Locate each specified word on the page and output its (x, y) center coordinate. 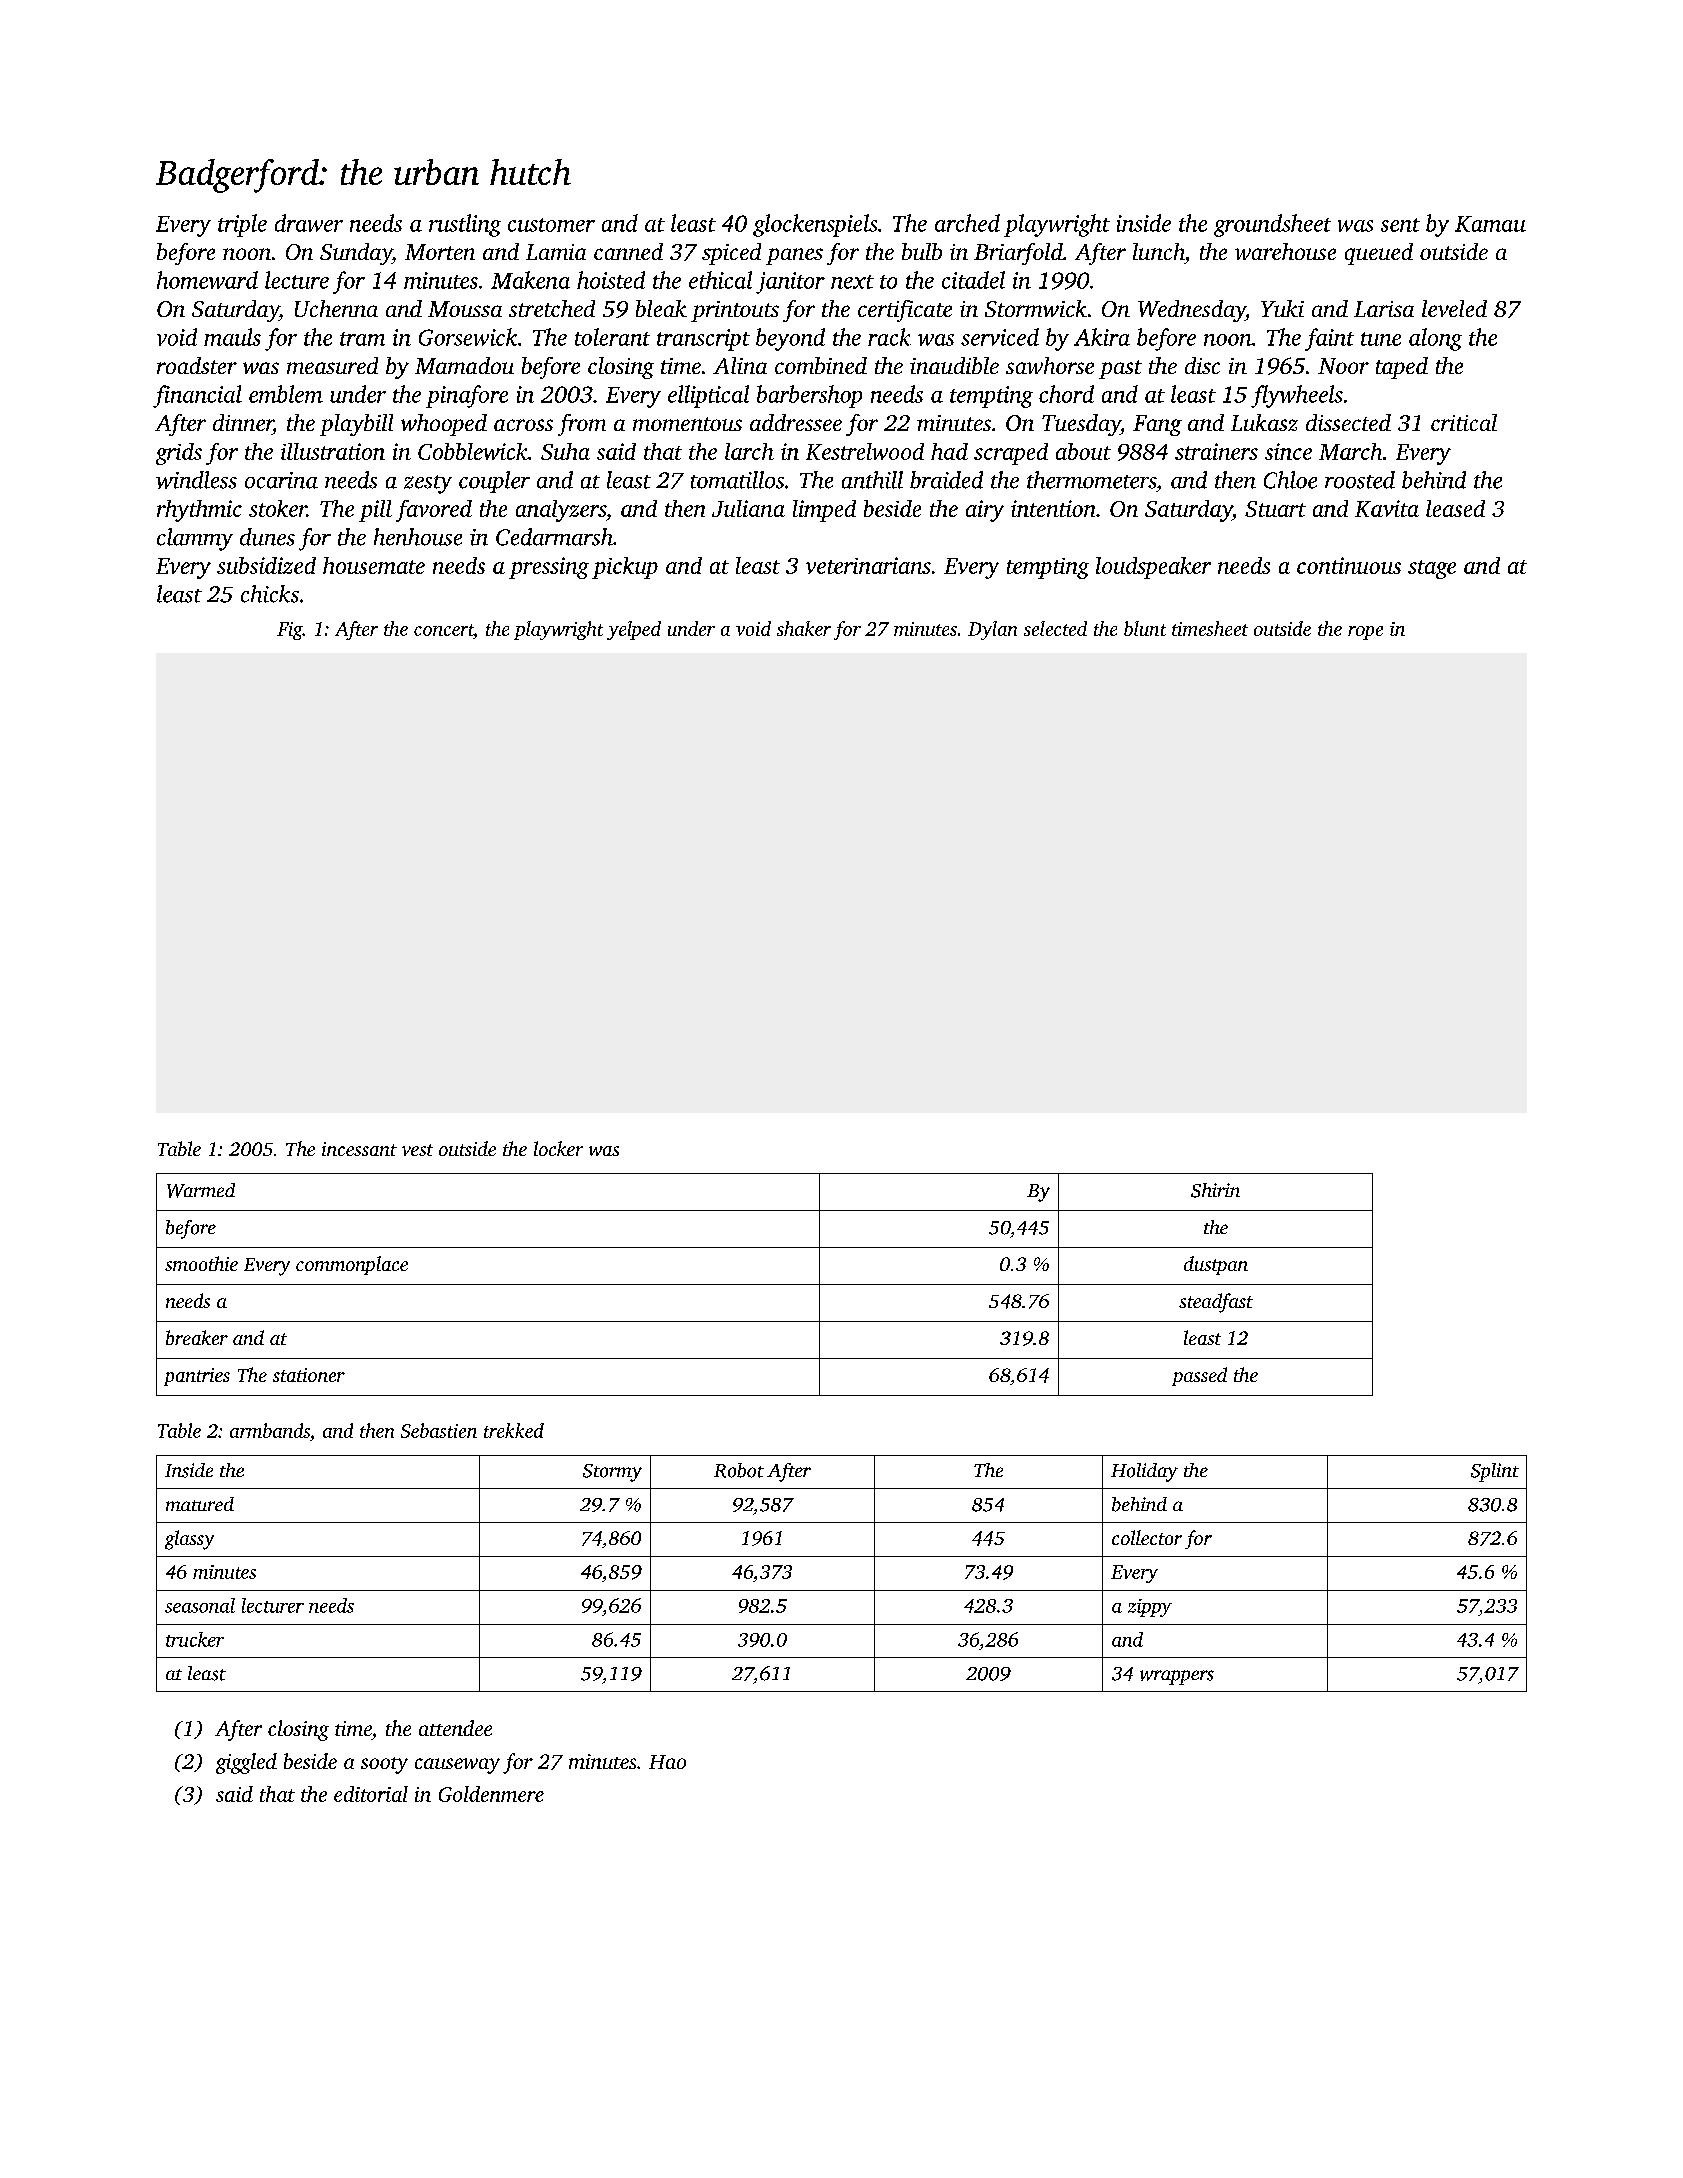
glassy (189, 1540)
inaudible (954, 365)
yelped (634, 630)
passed (1199, 1376)
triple (242, 225)
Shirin (1215, 1190)
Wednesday (1192, 311)
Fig (290, 631)
